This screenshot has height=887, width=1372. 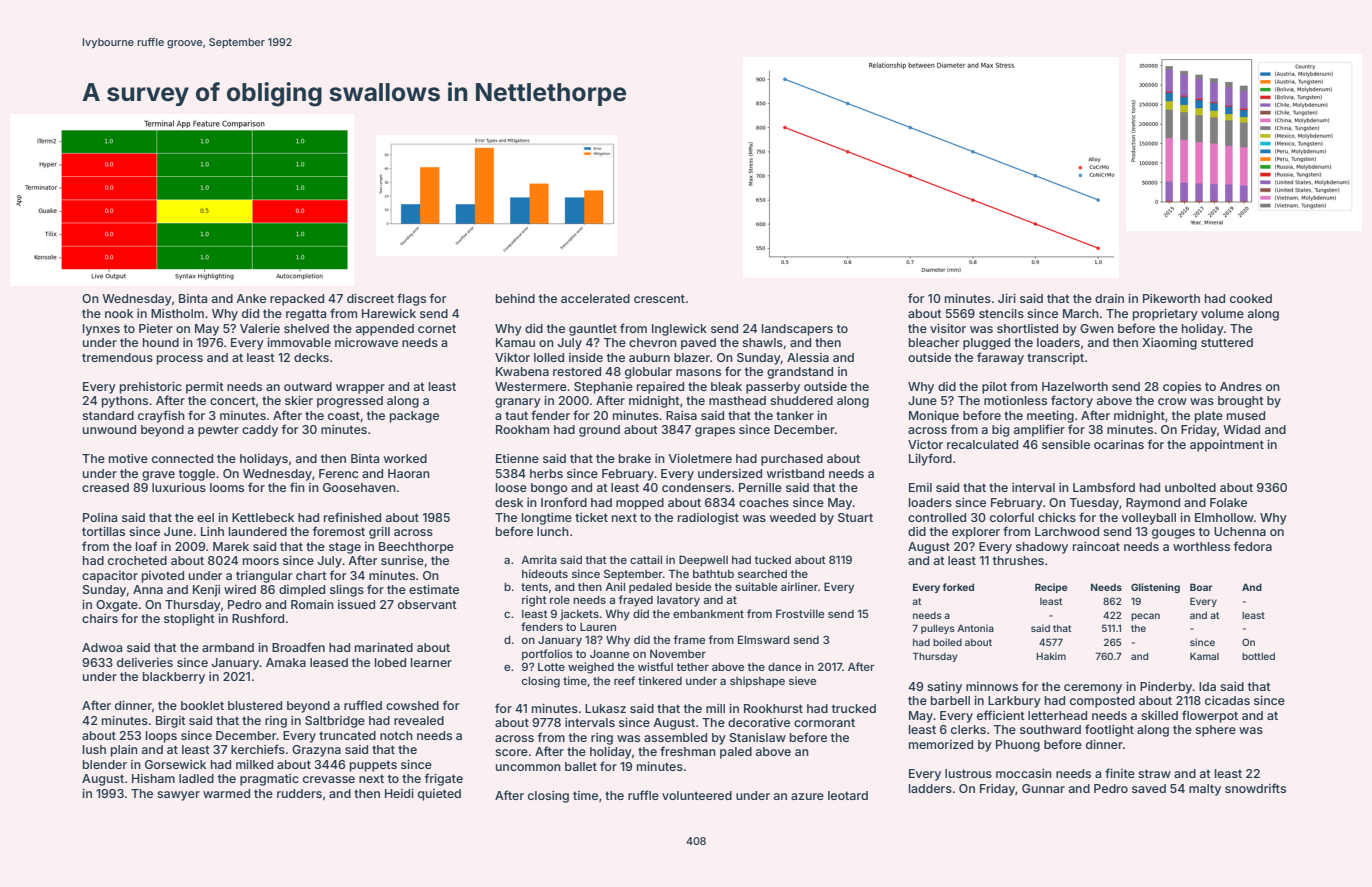 I want to click on shuddered, so click(x=801, y=400).
